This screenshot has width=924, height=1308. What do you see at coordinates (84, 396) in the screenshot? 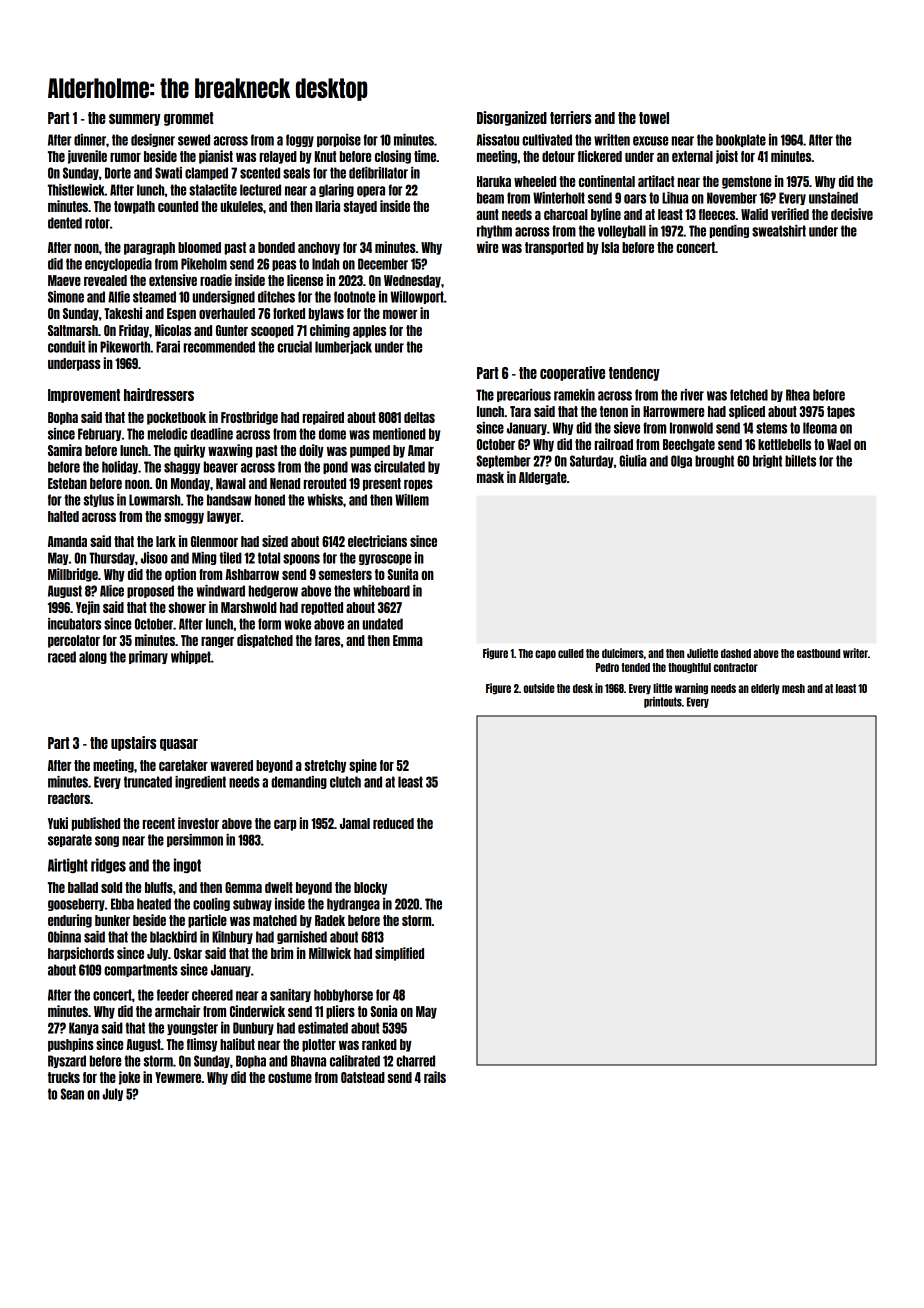
I see `Improvement` at bounding box center [84, 396].
